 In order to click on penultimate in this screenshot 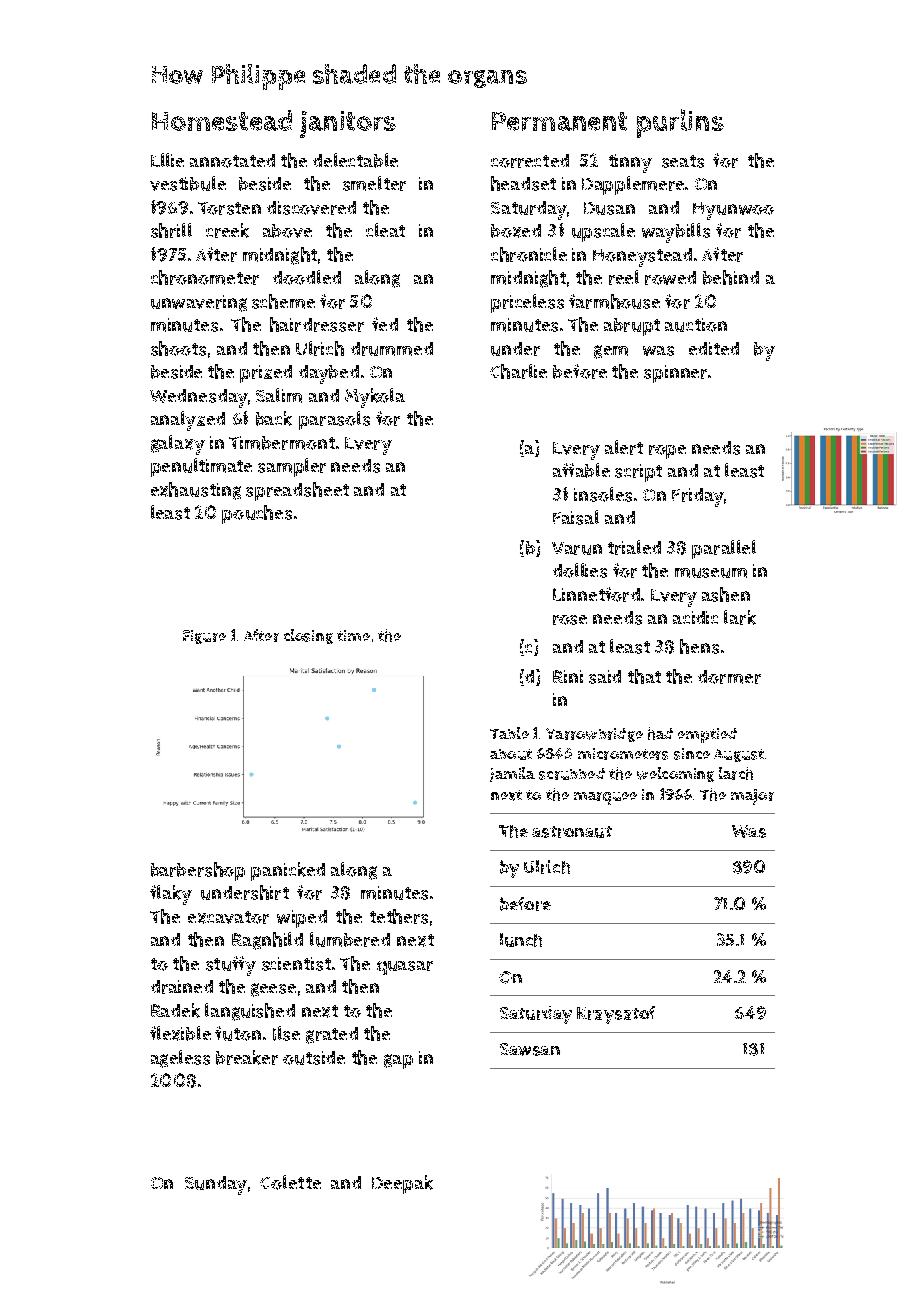, I will do `click(201, 467)`.
